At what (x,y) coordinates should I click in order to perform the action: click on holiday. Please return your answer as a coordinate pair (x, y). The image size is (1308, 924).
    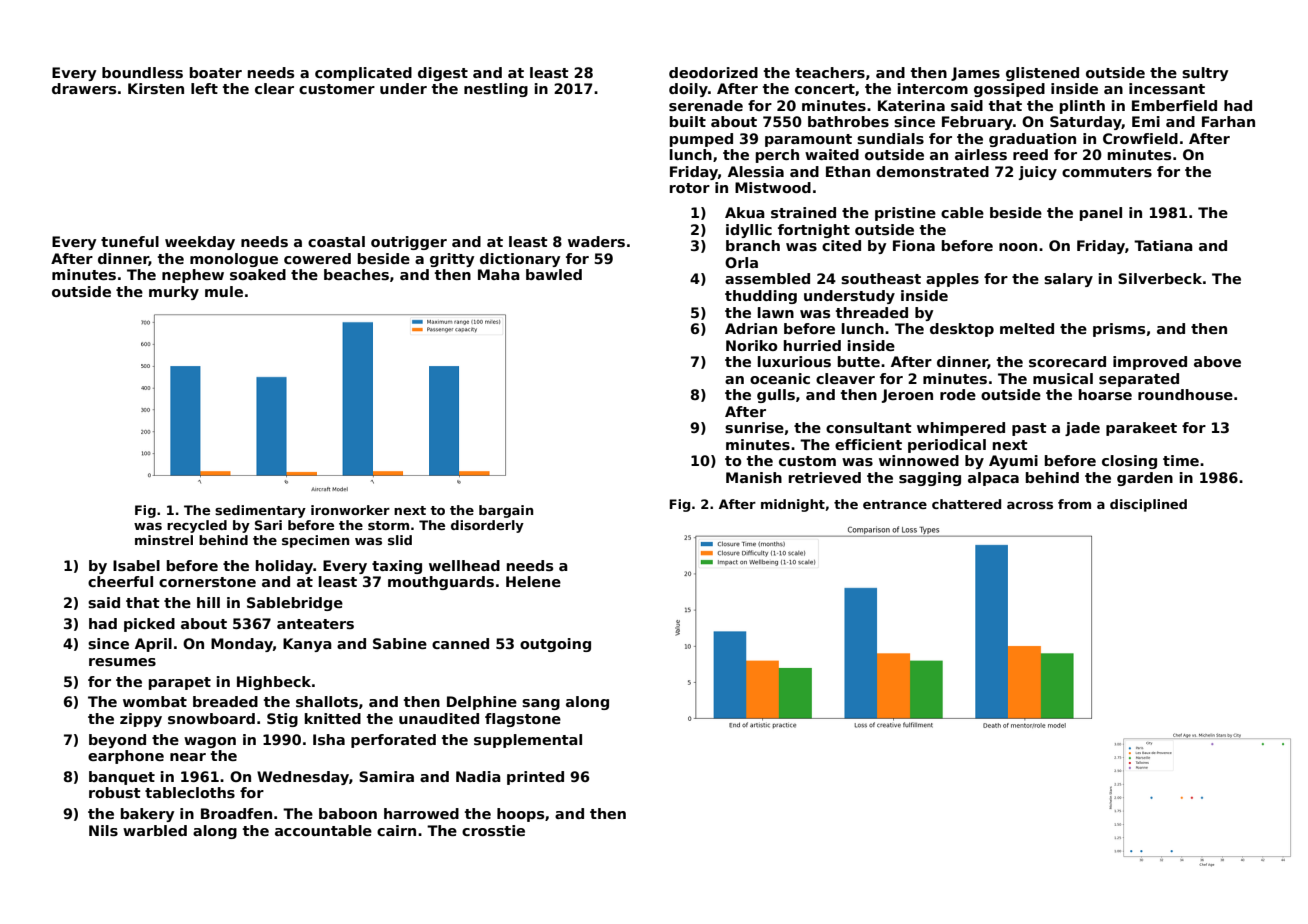
    Looking at the image, I should click on (284, 567).
